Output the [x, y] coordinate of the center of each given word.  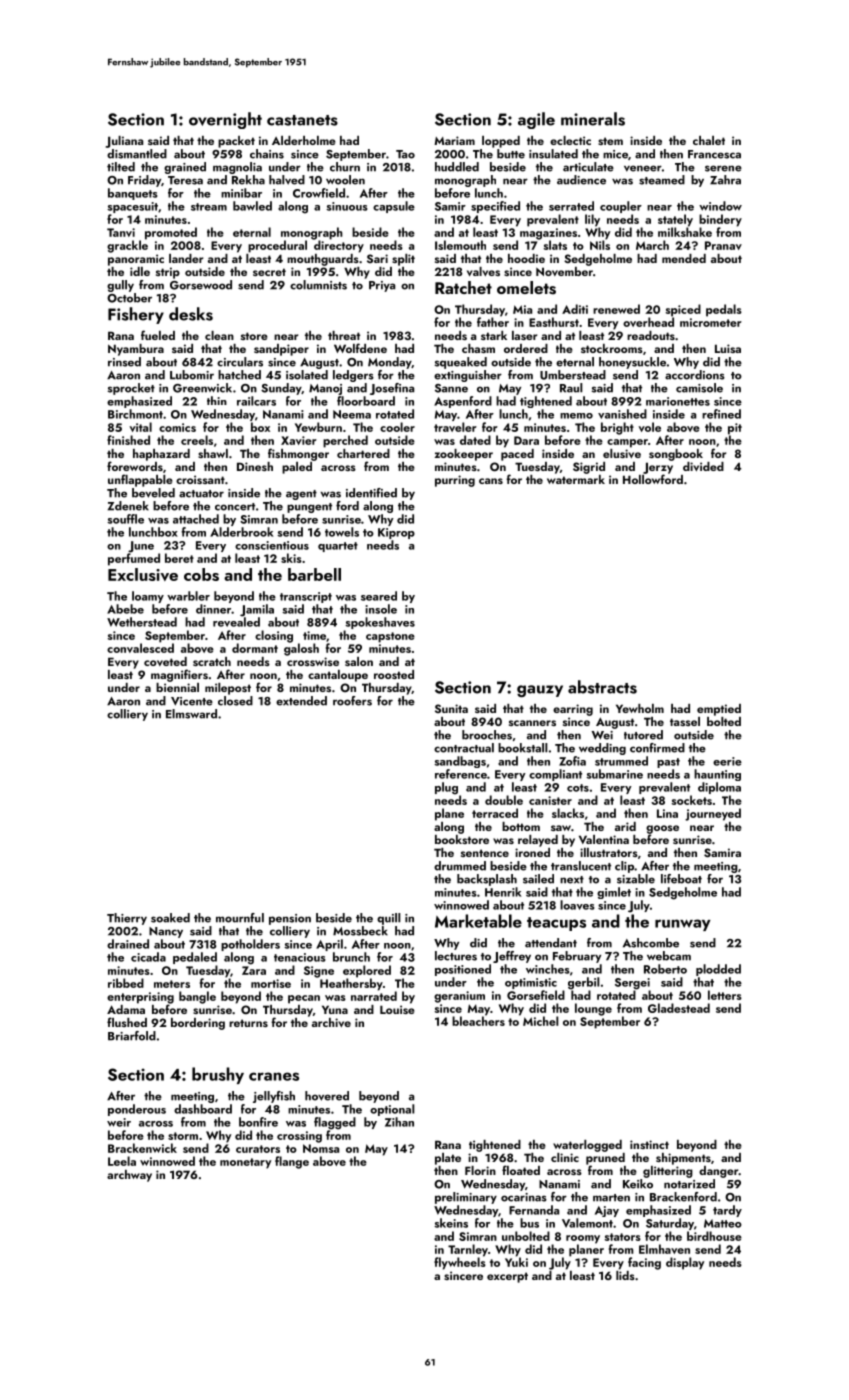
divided [703, 466]
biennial [177, 687]
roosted [394, 674]
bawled [252, 206]
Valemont [587, 1223]
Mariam [454, 140]
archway [129, 1176]
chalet [709, 140]
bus [529, 1223]
